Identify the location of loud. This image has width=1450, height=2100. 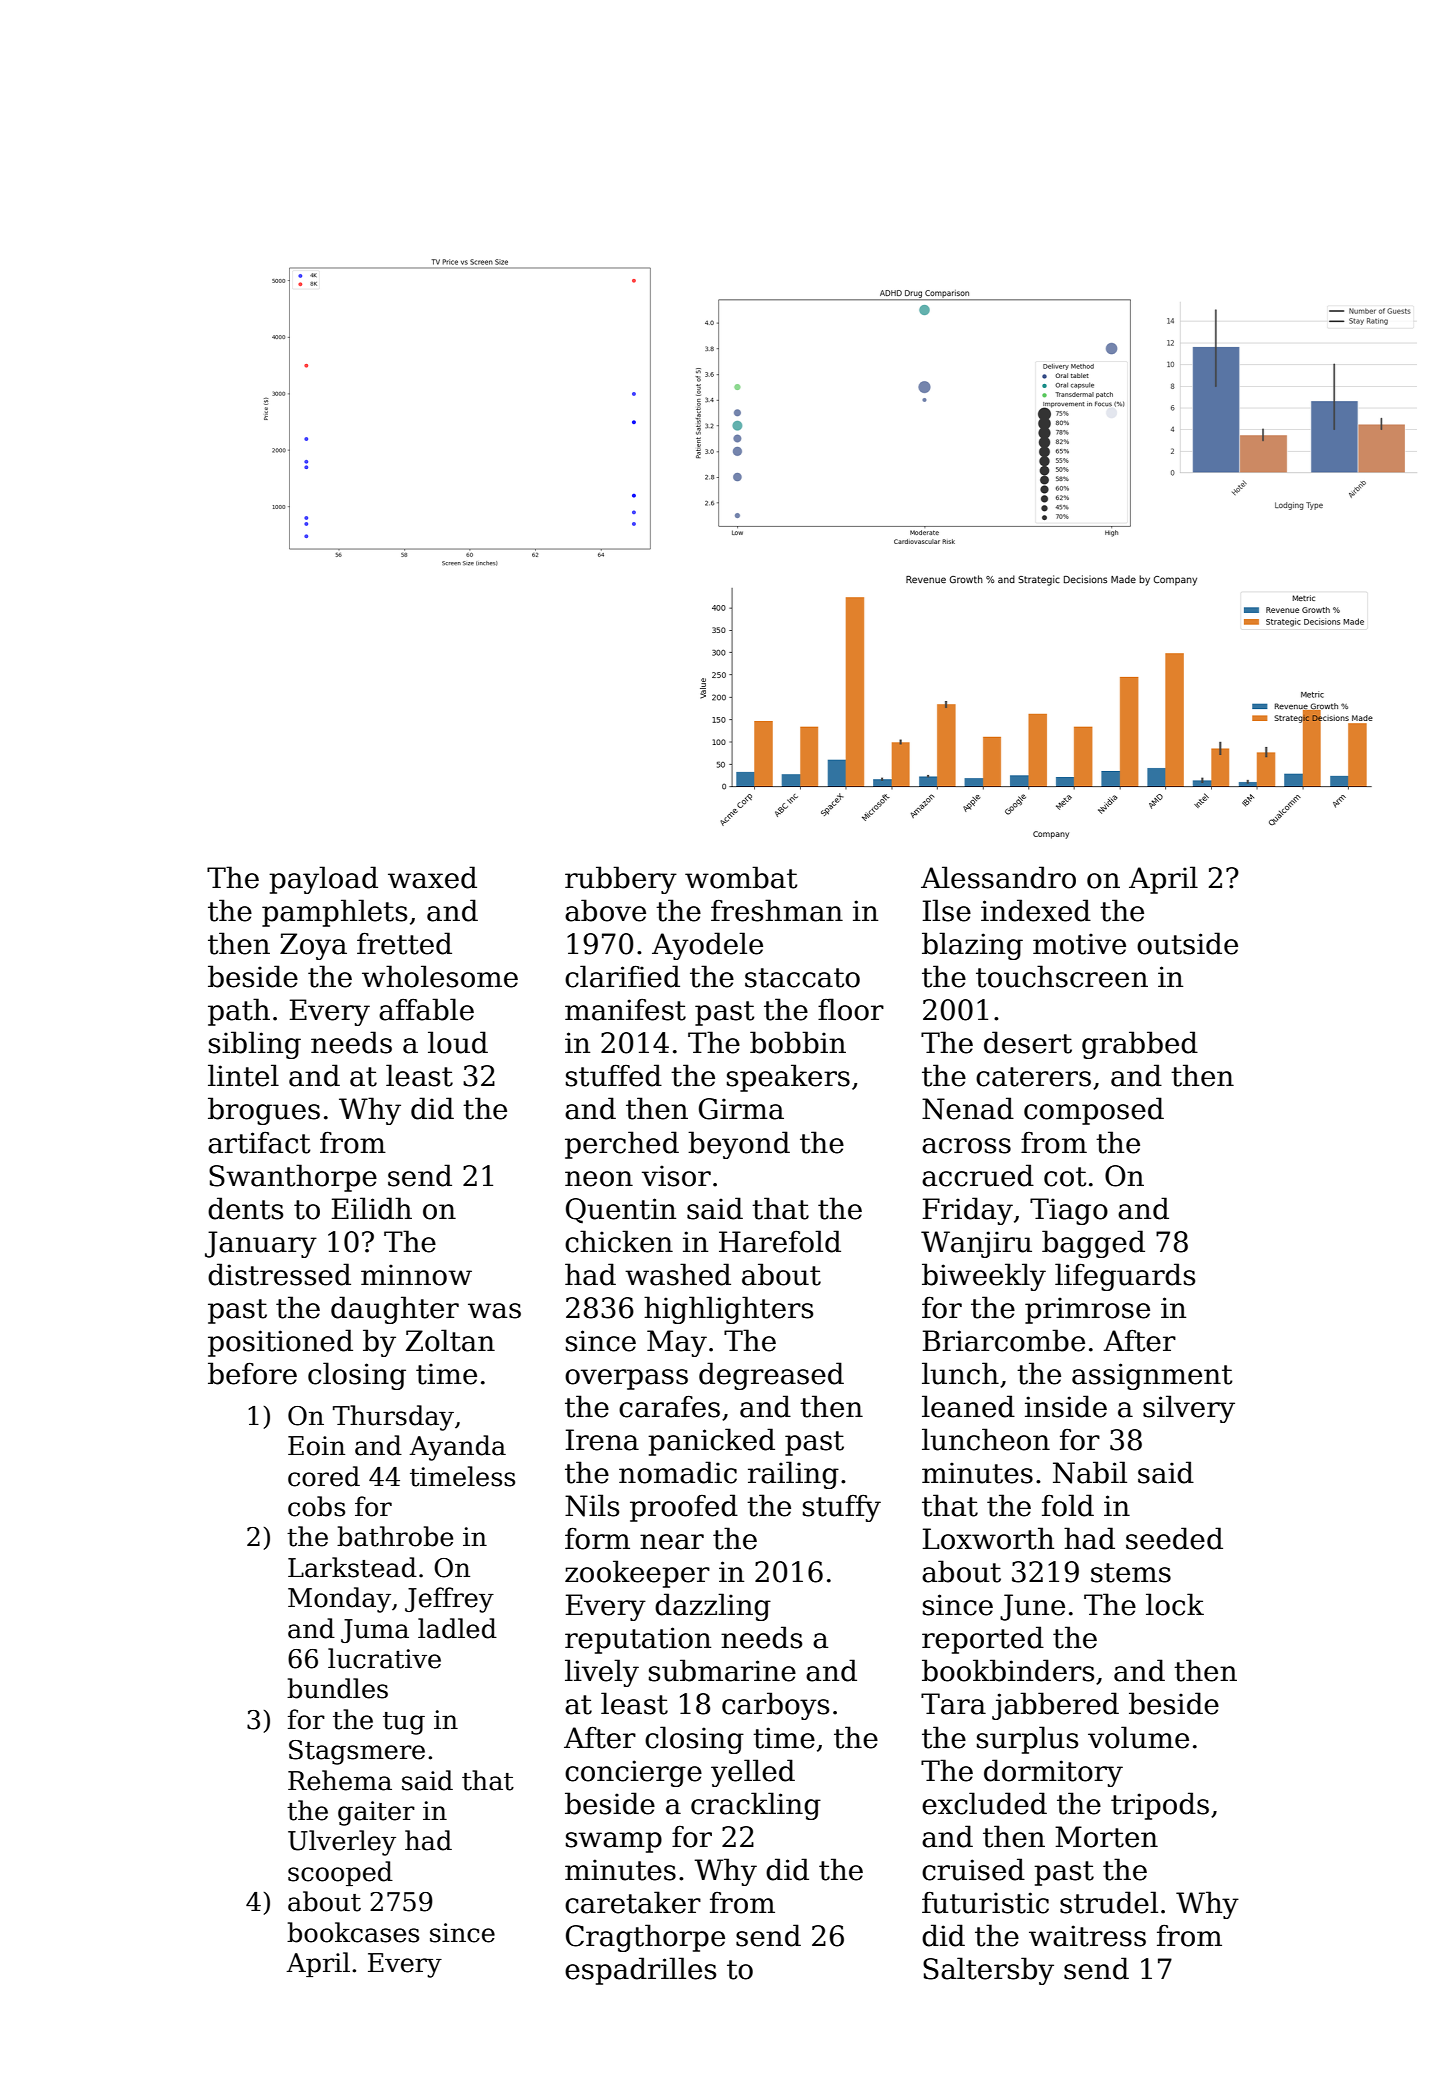
(458, 1042).
